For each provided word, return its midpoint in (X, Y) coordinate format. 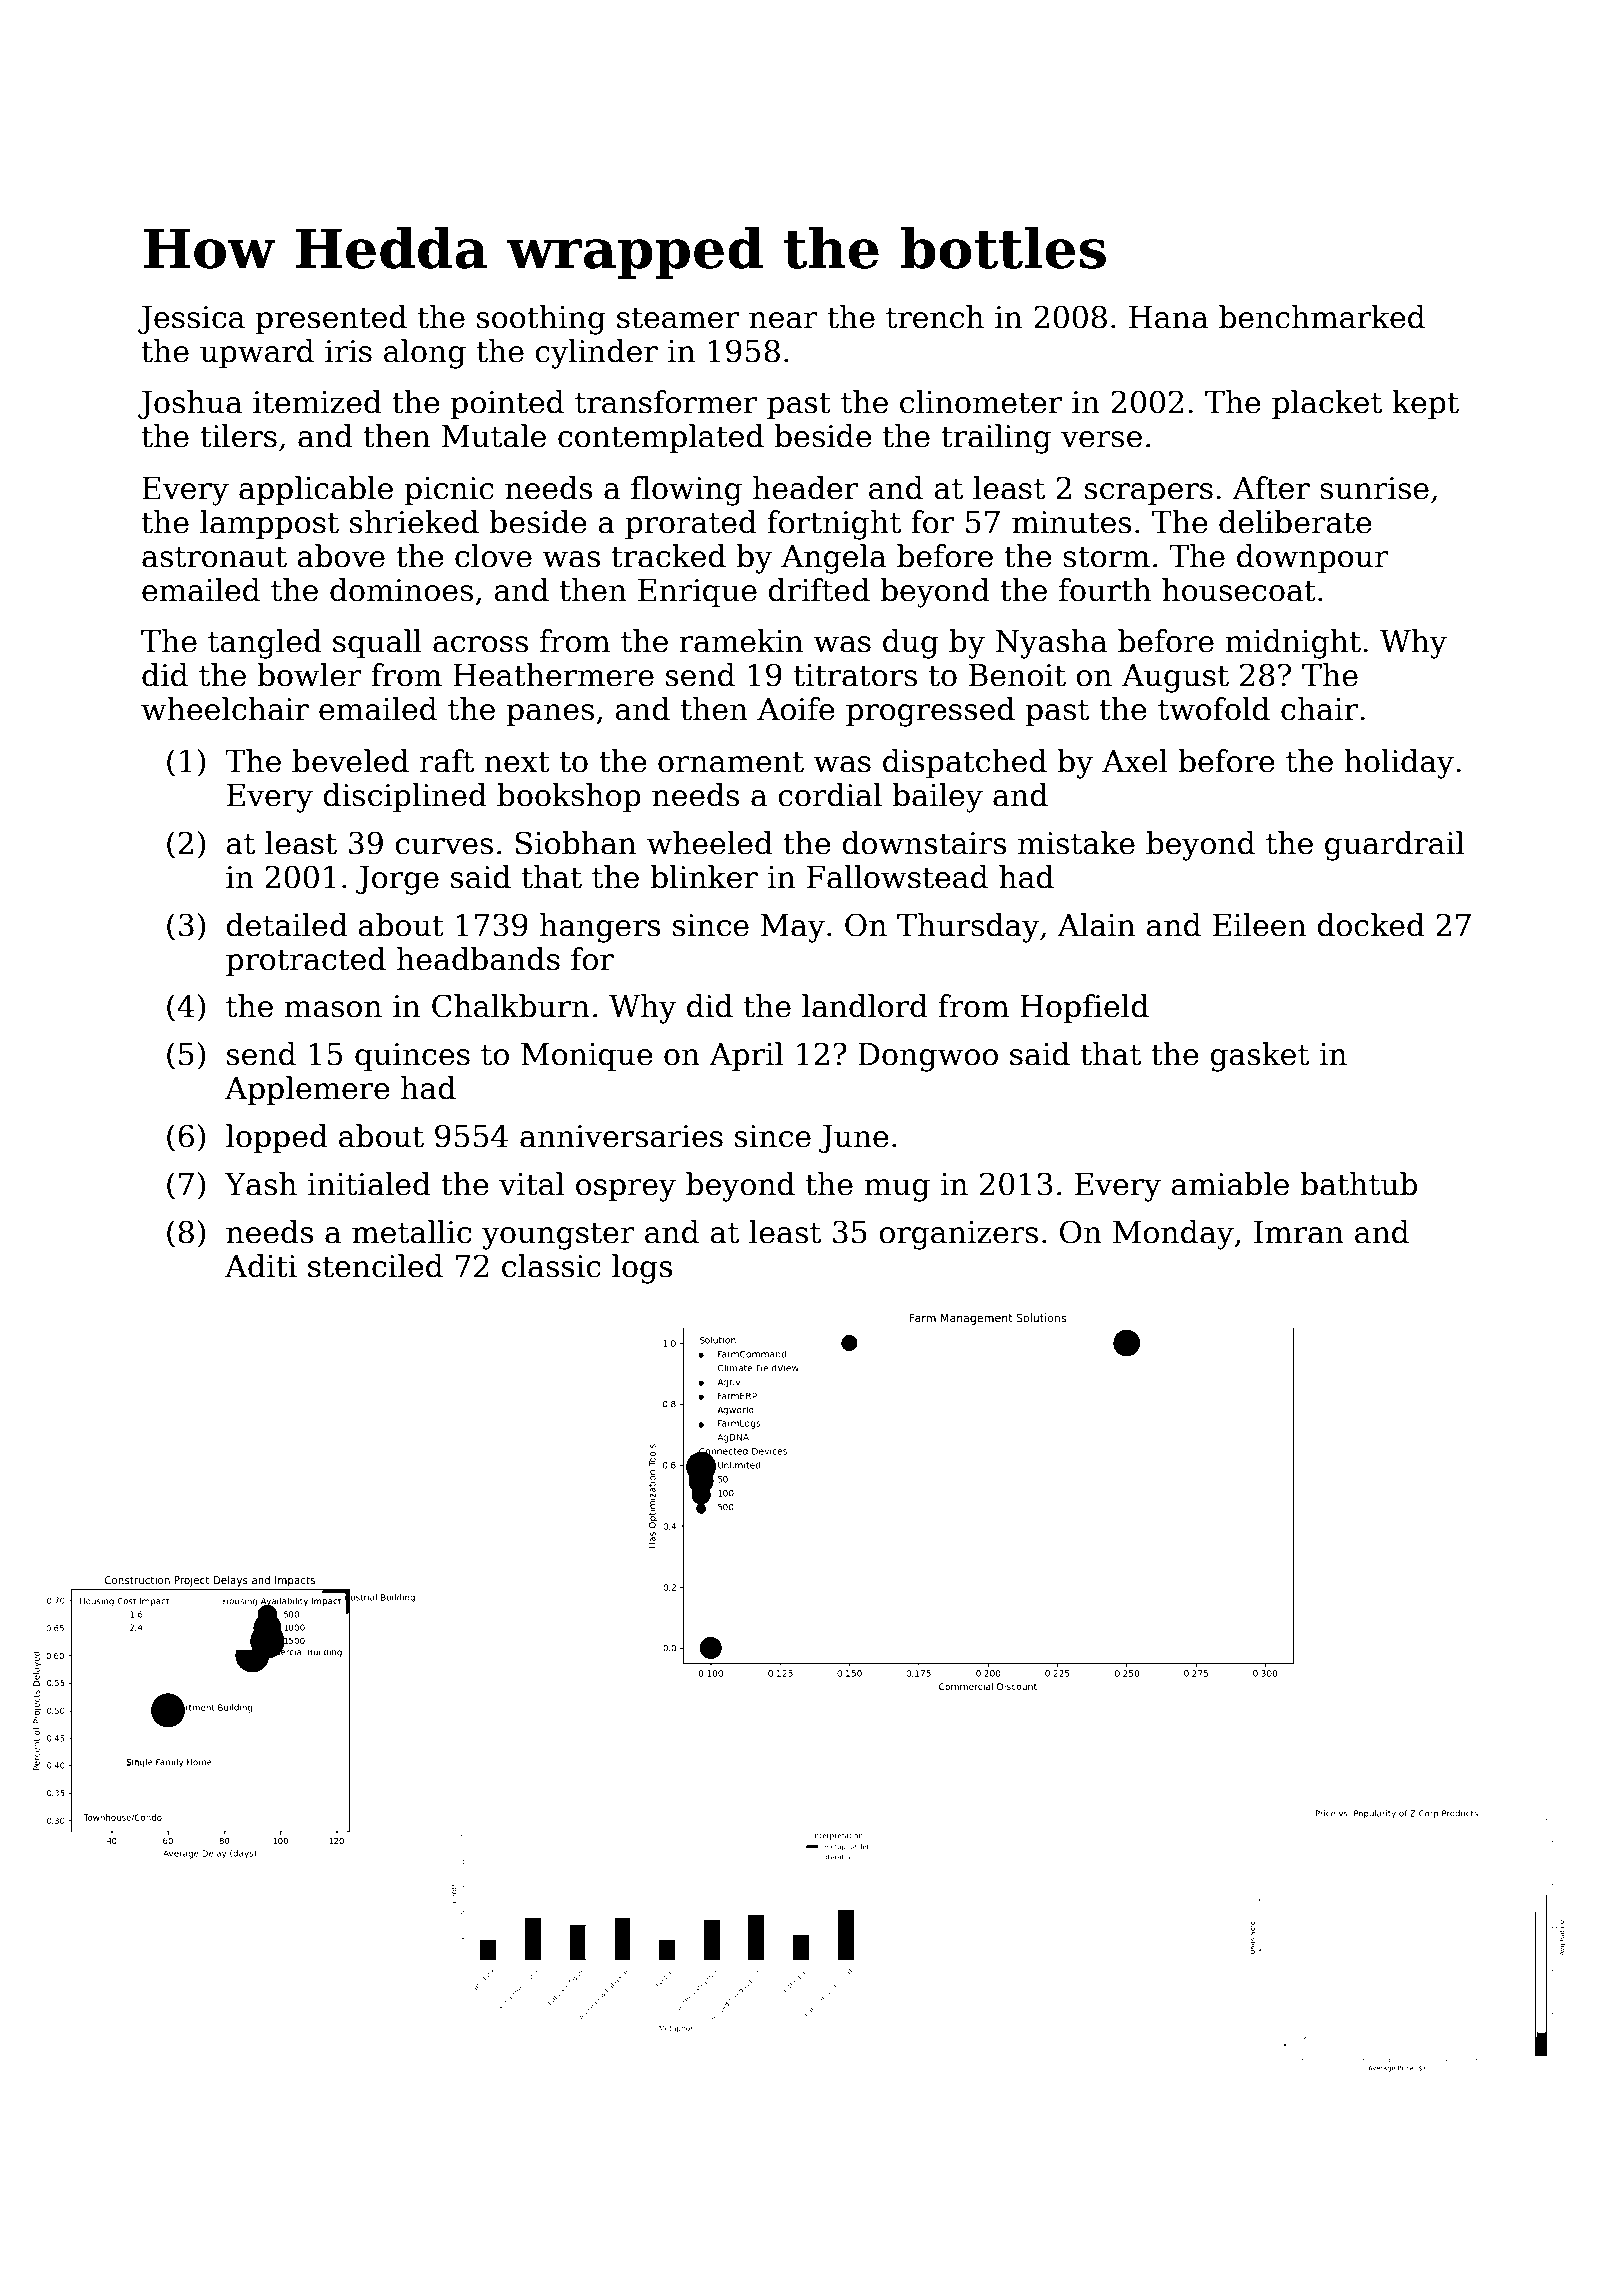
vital (531, 1184)
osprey (626, 1190)
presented (331, 319)
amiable (1230, 1184)
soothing (541, 320)
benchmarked (1322, 317)
